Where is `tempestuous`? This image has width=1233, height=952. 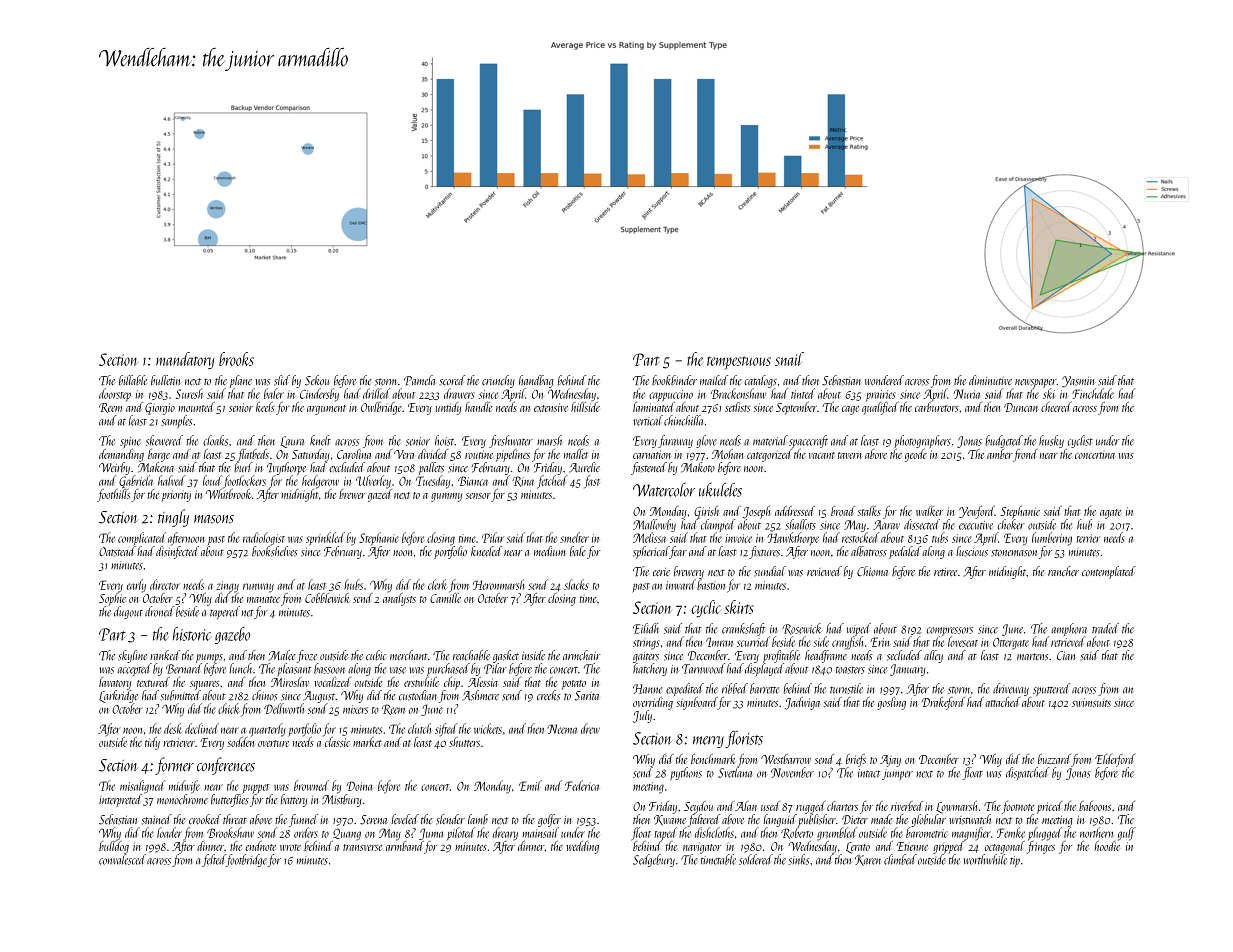
tempestuous is located at coordinates (739, 363).
